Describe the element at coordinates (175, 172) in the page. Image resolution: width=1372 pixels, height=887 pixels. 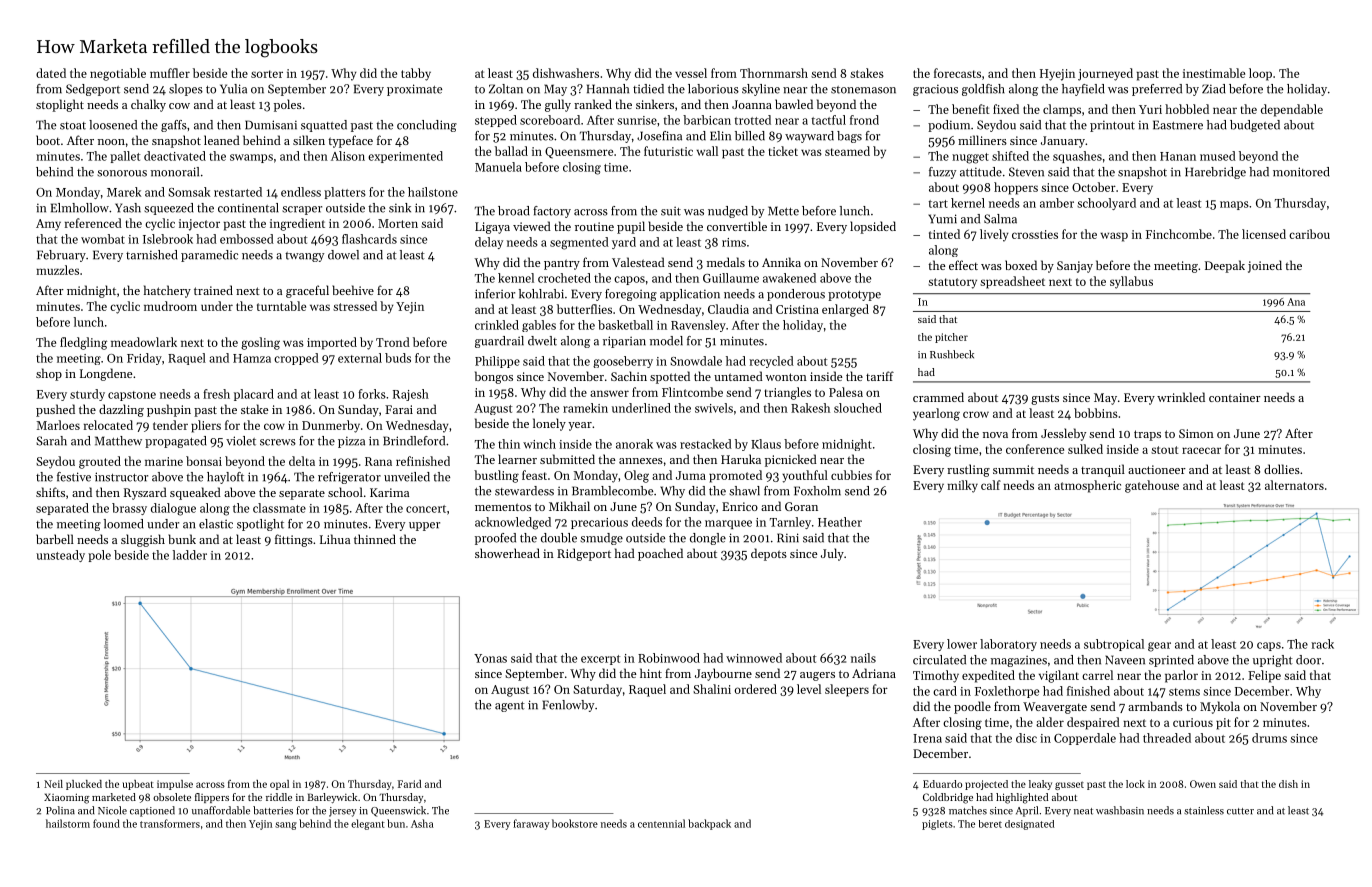
I see `monorail` at that location.
